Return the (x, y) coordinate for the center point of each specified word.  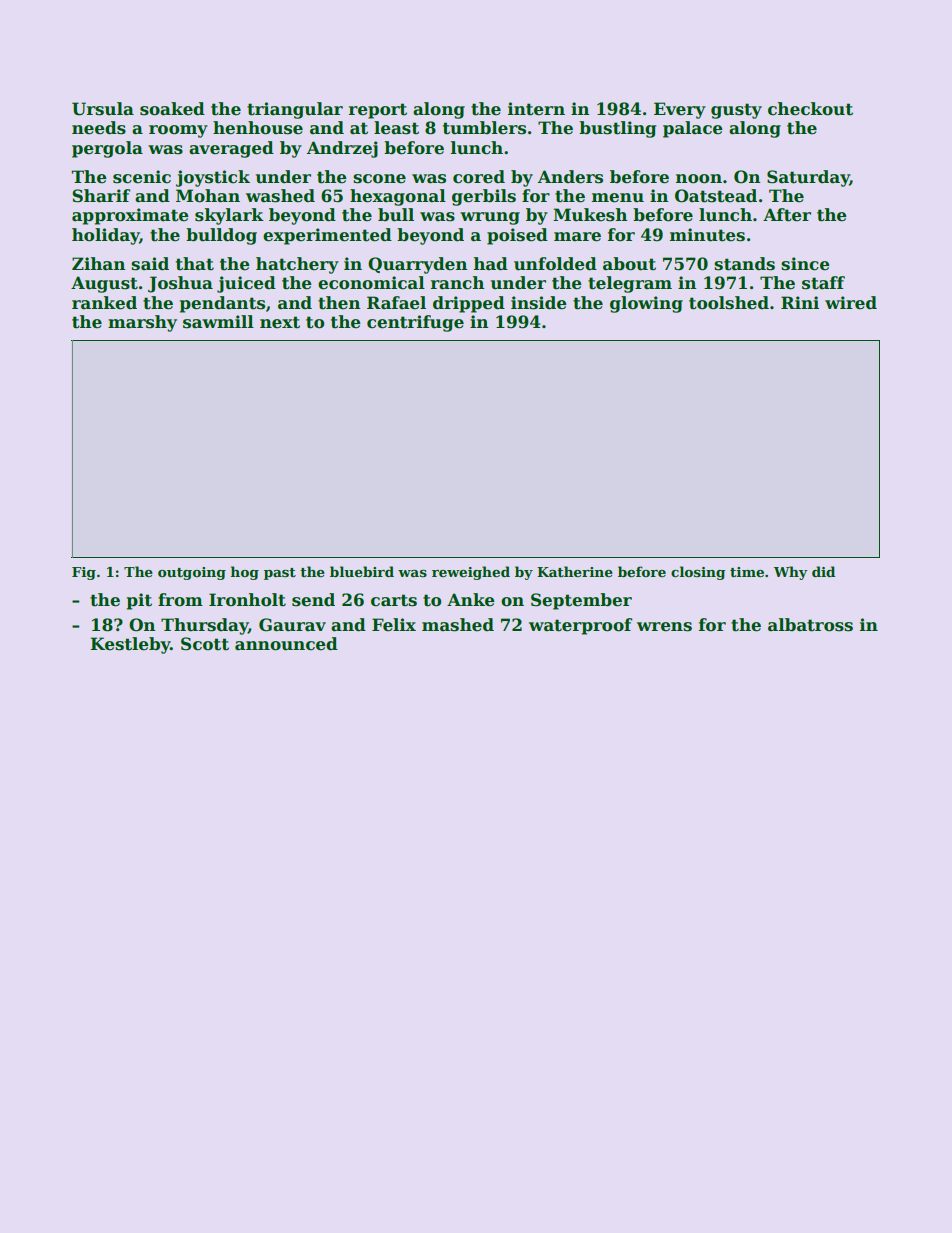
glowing (646, 304)
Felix (394, 625)
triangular (295, 110)
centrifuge (415, 323)
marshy (142, 323)
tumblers (484, 128)
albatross (810, 625)
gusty (736, 111)
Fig (84, 573)
